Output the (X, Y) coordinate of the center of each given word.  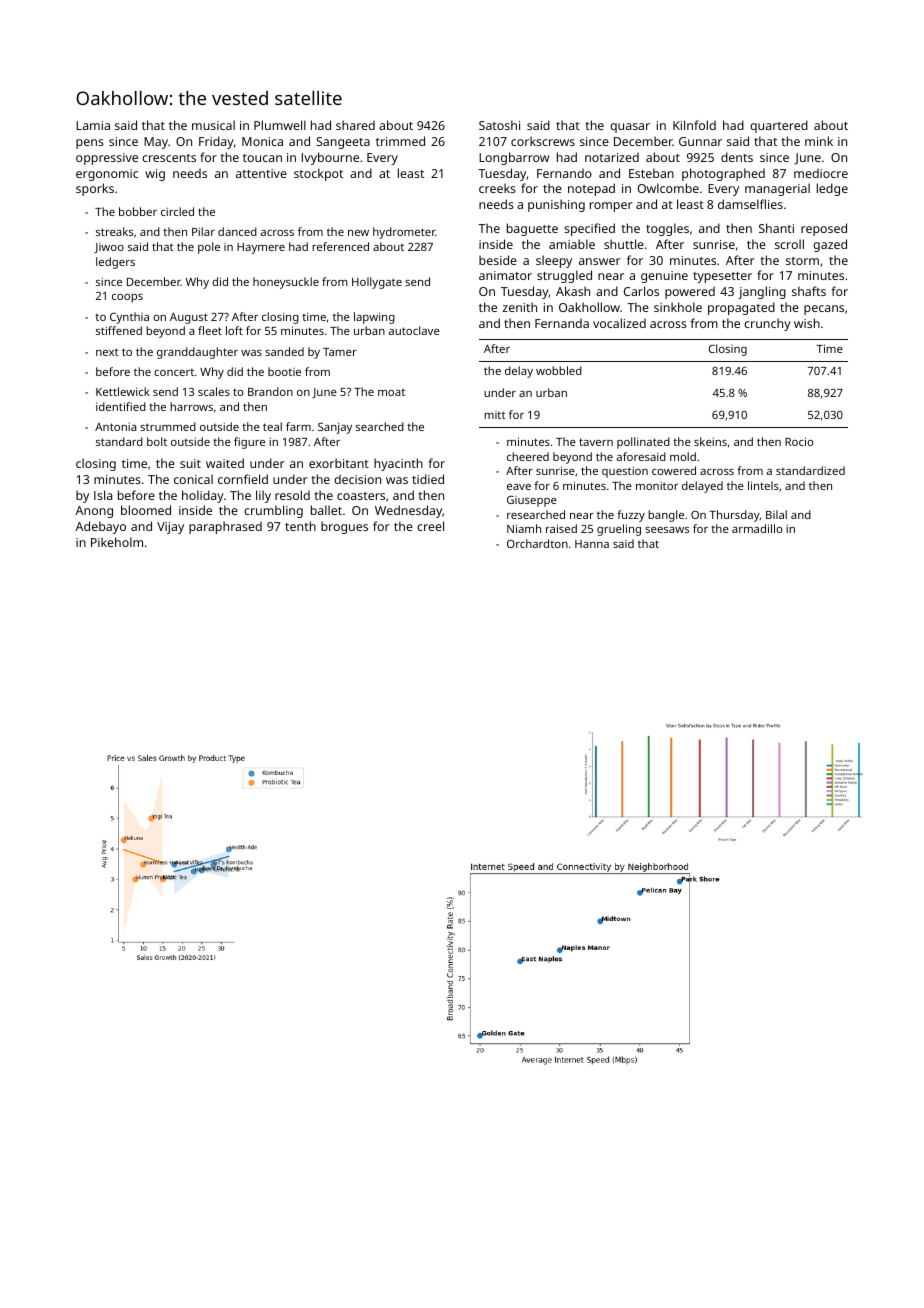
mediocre (821, 173)
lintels (763, 485)
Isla (103, 495)
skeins (710, 441)
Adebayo (100, 527)
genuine (664, 277)
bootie (284, 371)
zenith (520, 307)
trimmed (400, 141)
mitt (495, 415)
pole (209, 248)
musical (213, 125)
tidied (428, 479)
